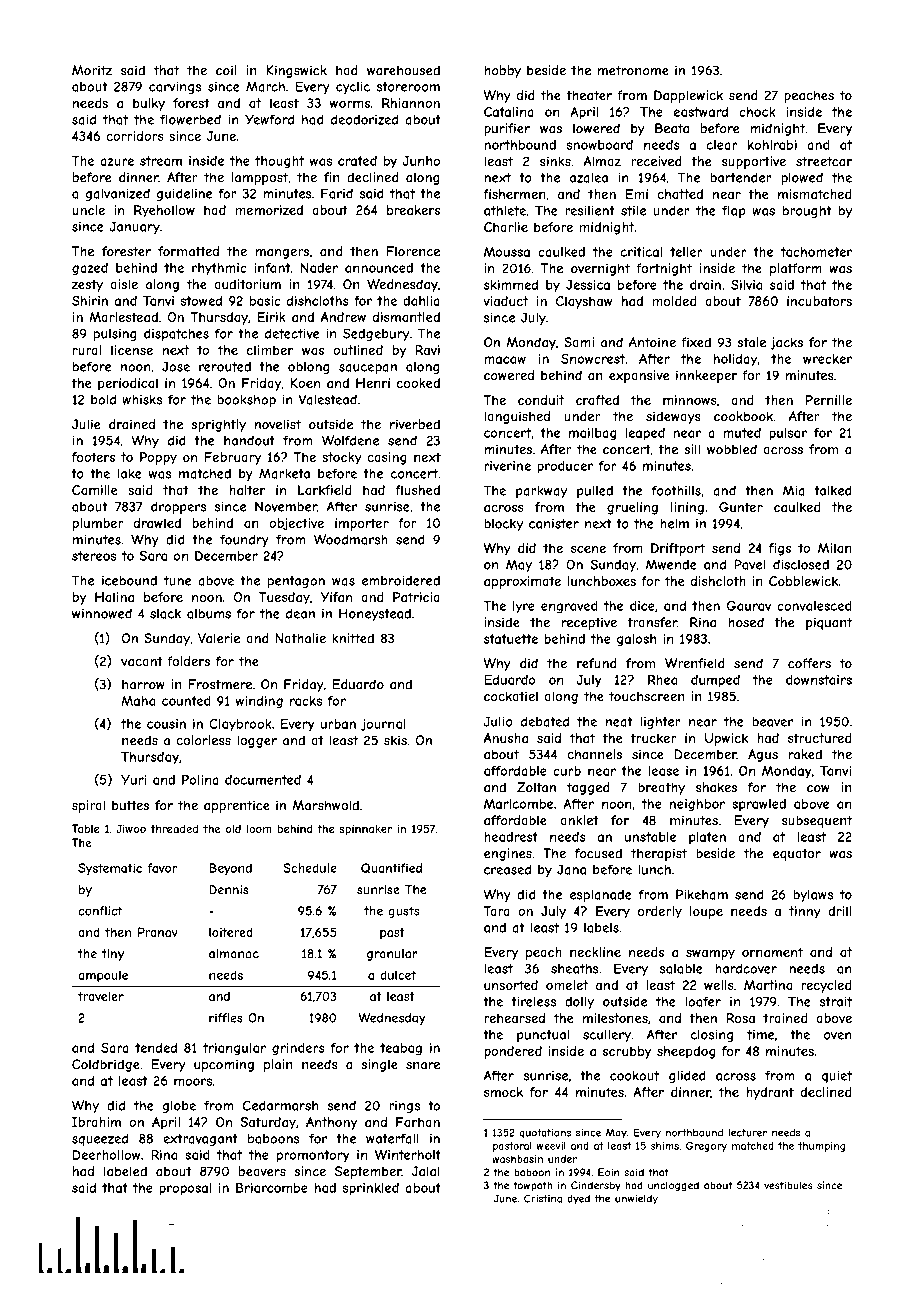 Image resolution: width=924 pixels, height=1314 pixels. Describe the element at coordinates (103, 976) in the image. I see `ampoule` at that location.
